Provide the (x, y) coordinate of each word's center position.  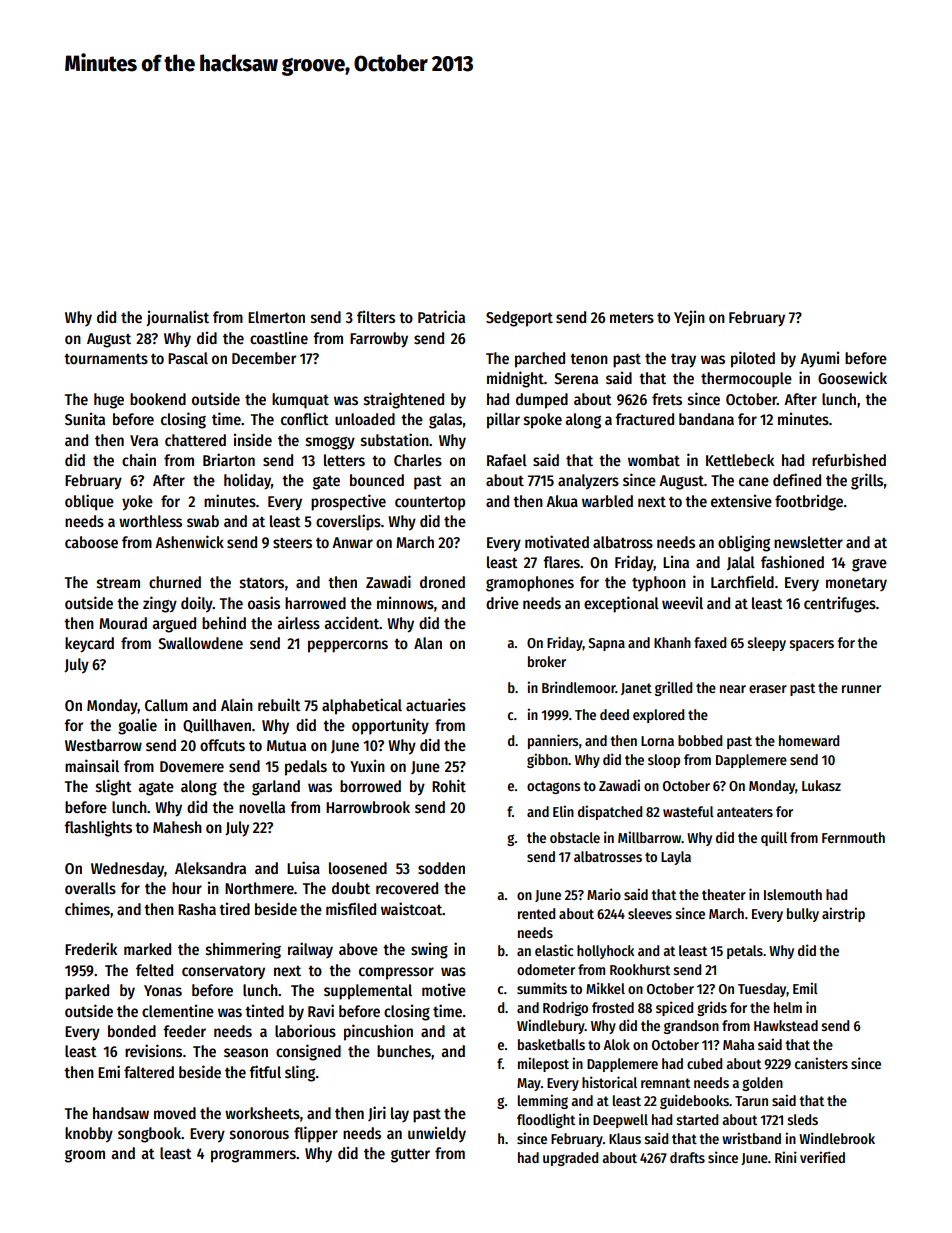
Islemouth (793, 894)
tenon (589, 359)
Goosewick (852, 377)
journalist (177, 318)
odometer (546, 969)
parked (87, 992)
